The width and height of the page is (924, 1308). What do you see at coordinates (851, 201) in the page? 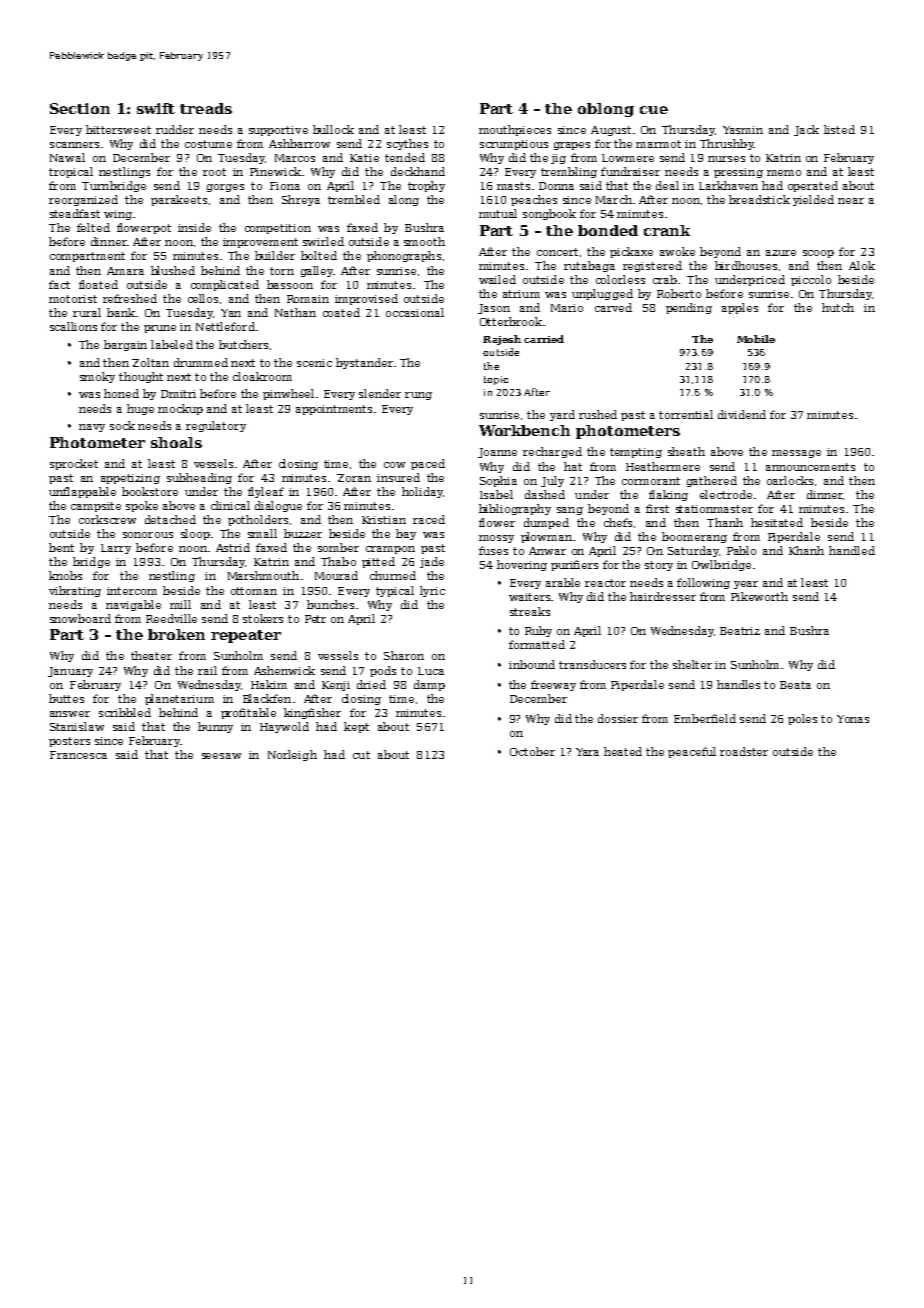
I see `near` at bounding box center [851, 201].
